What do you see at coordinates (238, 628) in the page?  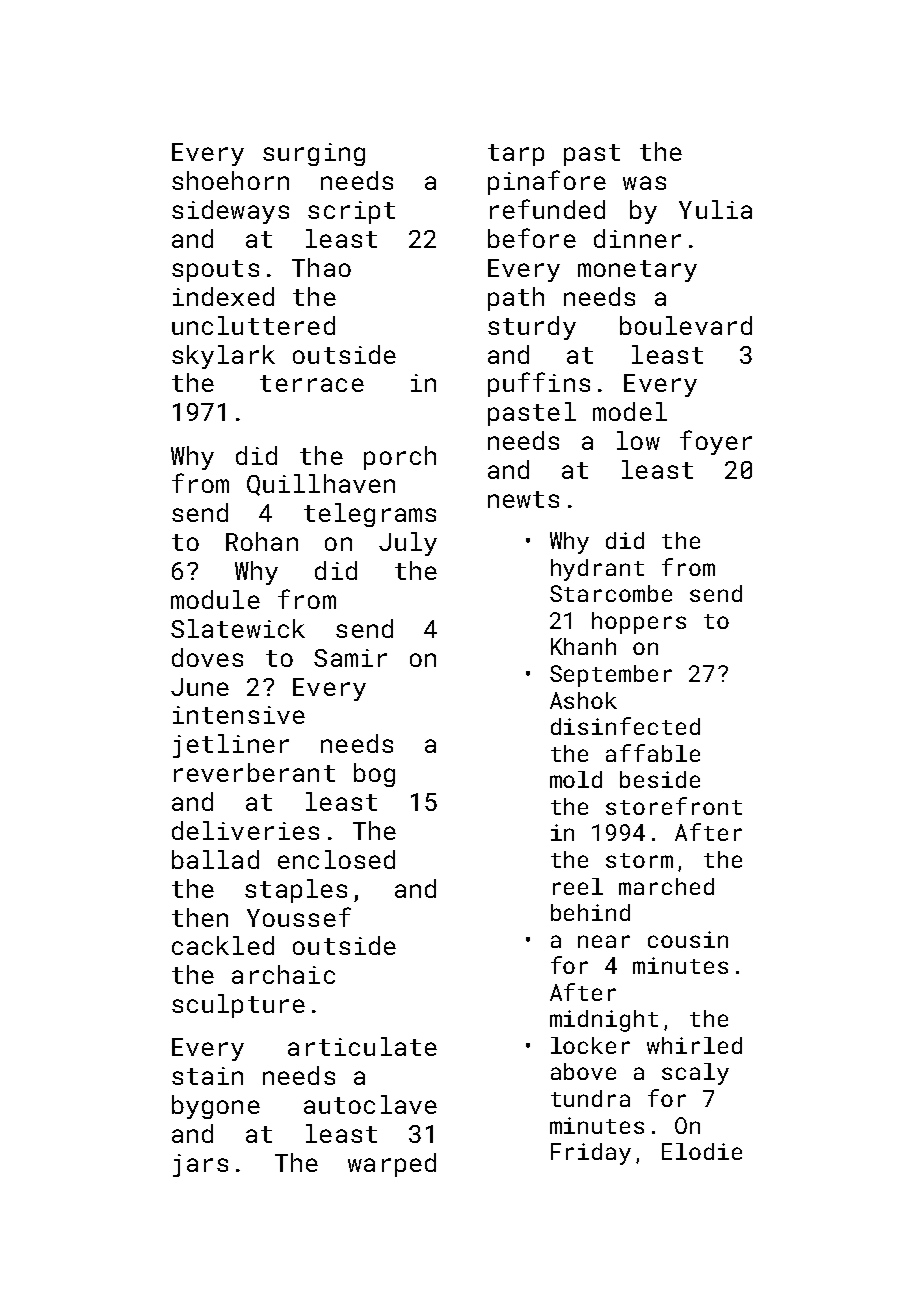 I see `Slatewick` at bounding box center [238, 628].
